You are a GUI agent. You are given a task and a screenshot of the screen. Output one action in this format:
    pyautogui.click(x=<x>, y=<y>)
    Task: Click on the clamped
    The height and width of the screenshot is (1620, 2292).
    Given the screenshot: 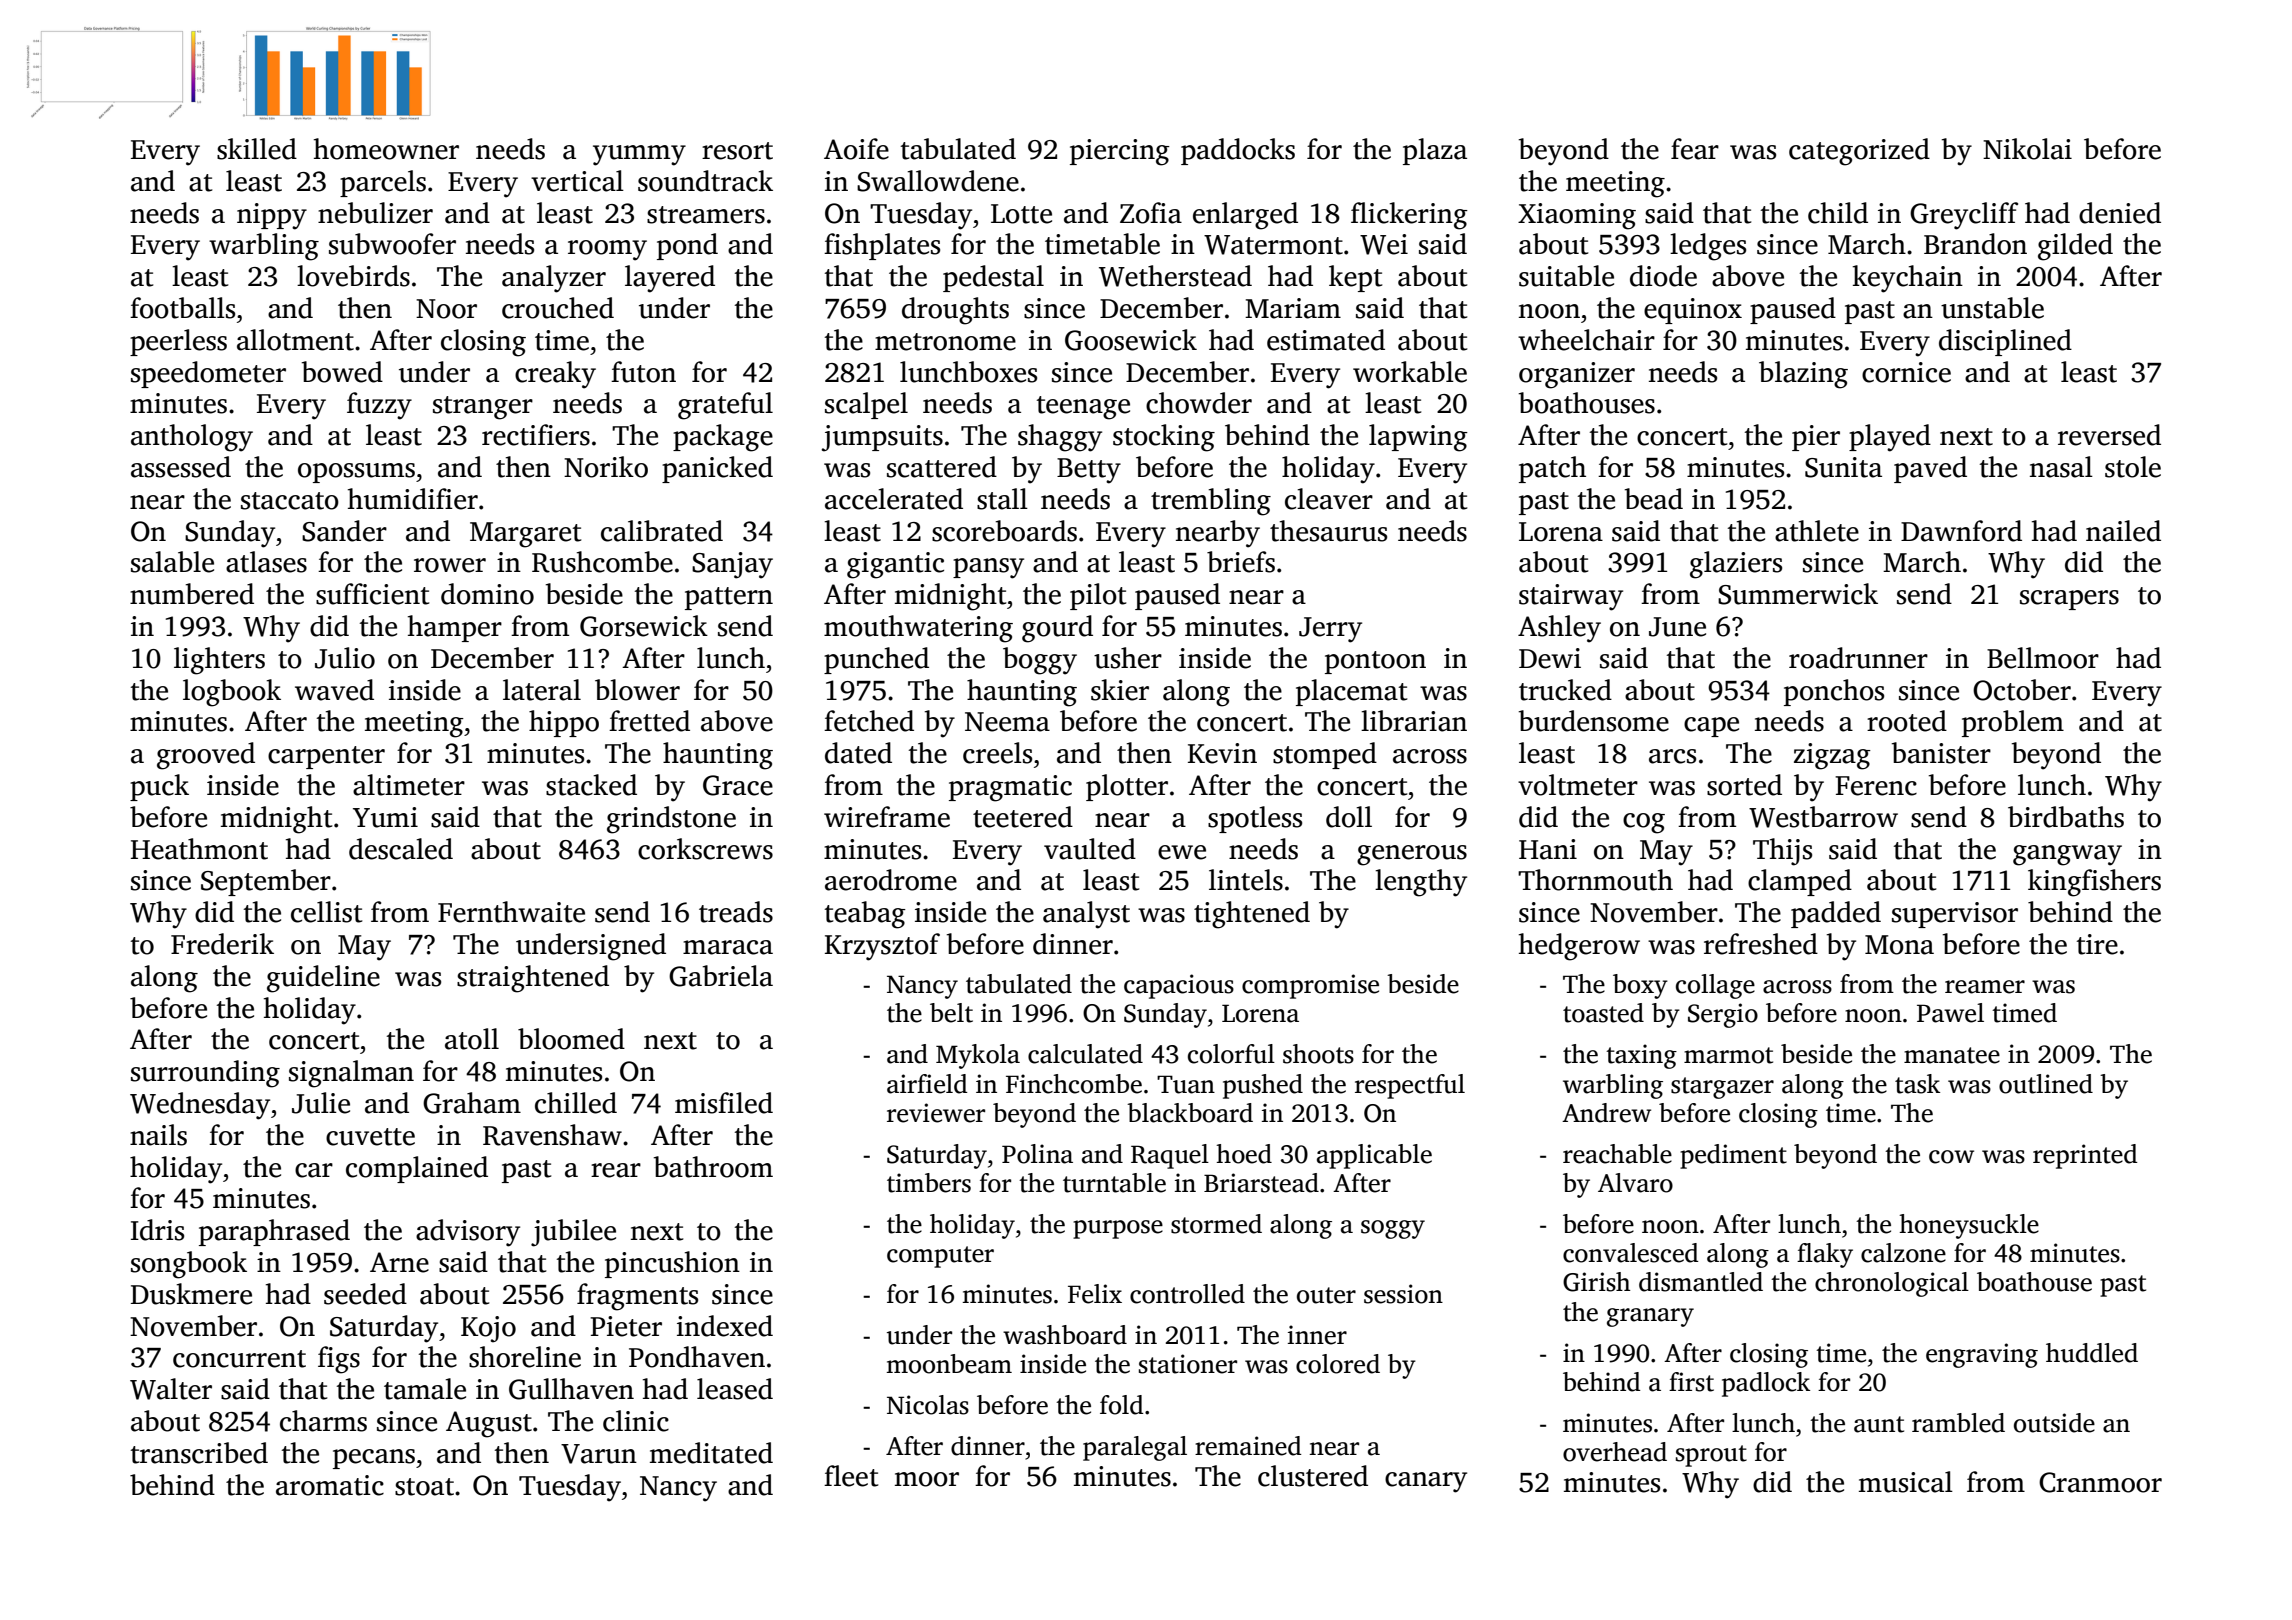 What is the action you would take?
    pyautogui.click(x=1800, y=882)
